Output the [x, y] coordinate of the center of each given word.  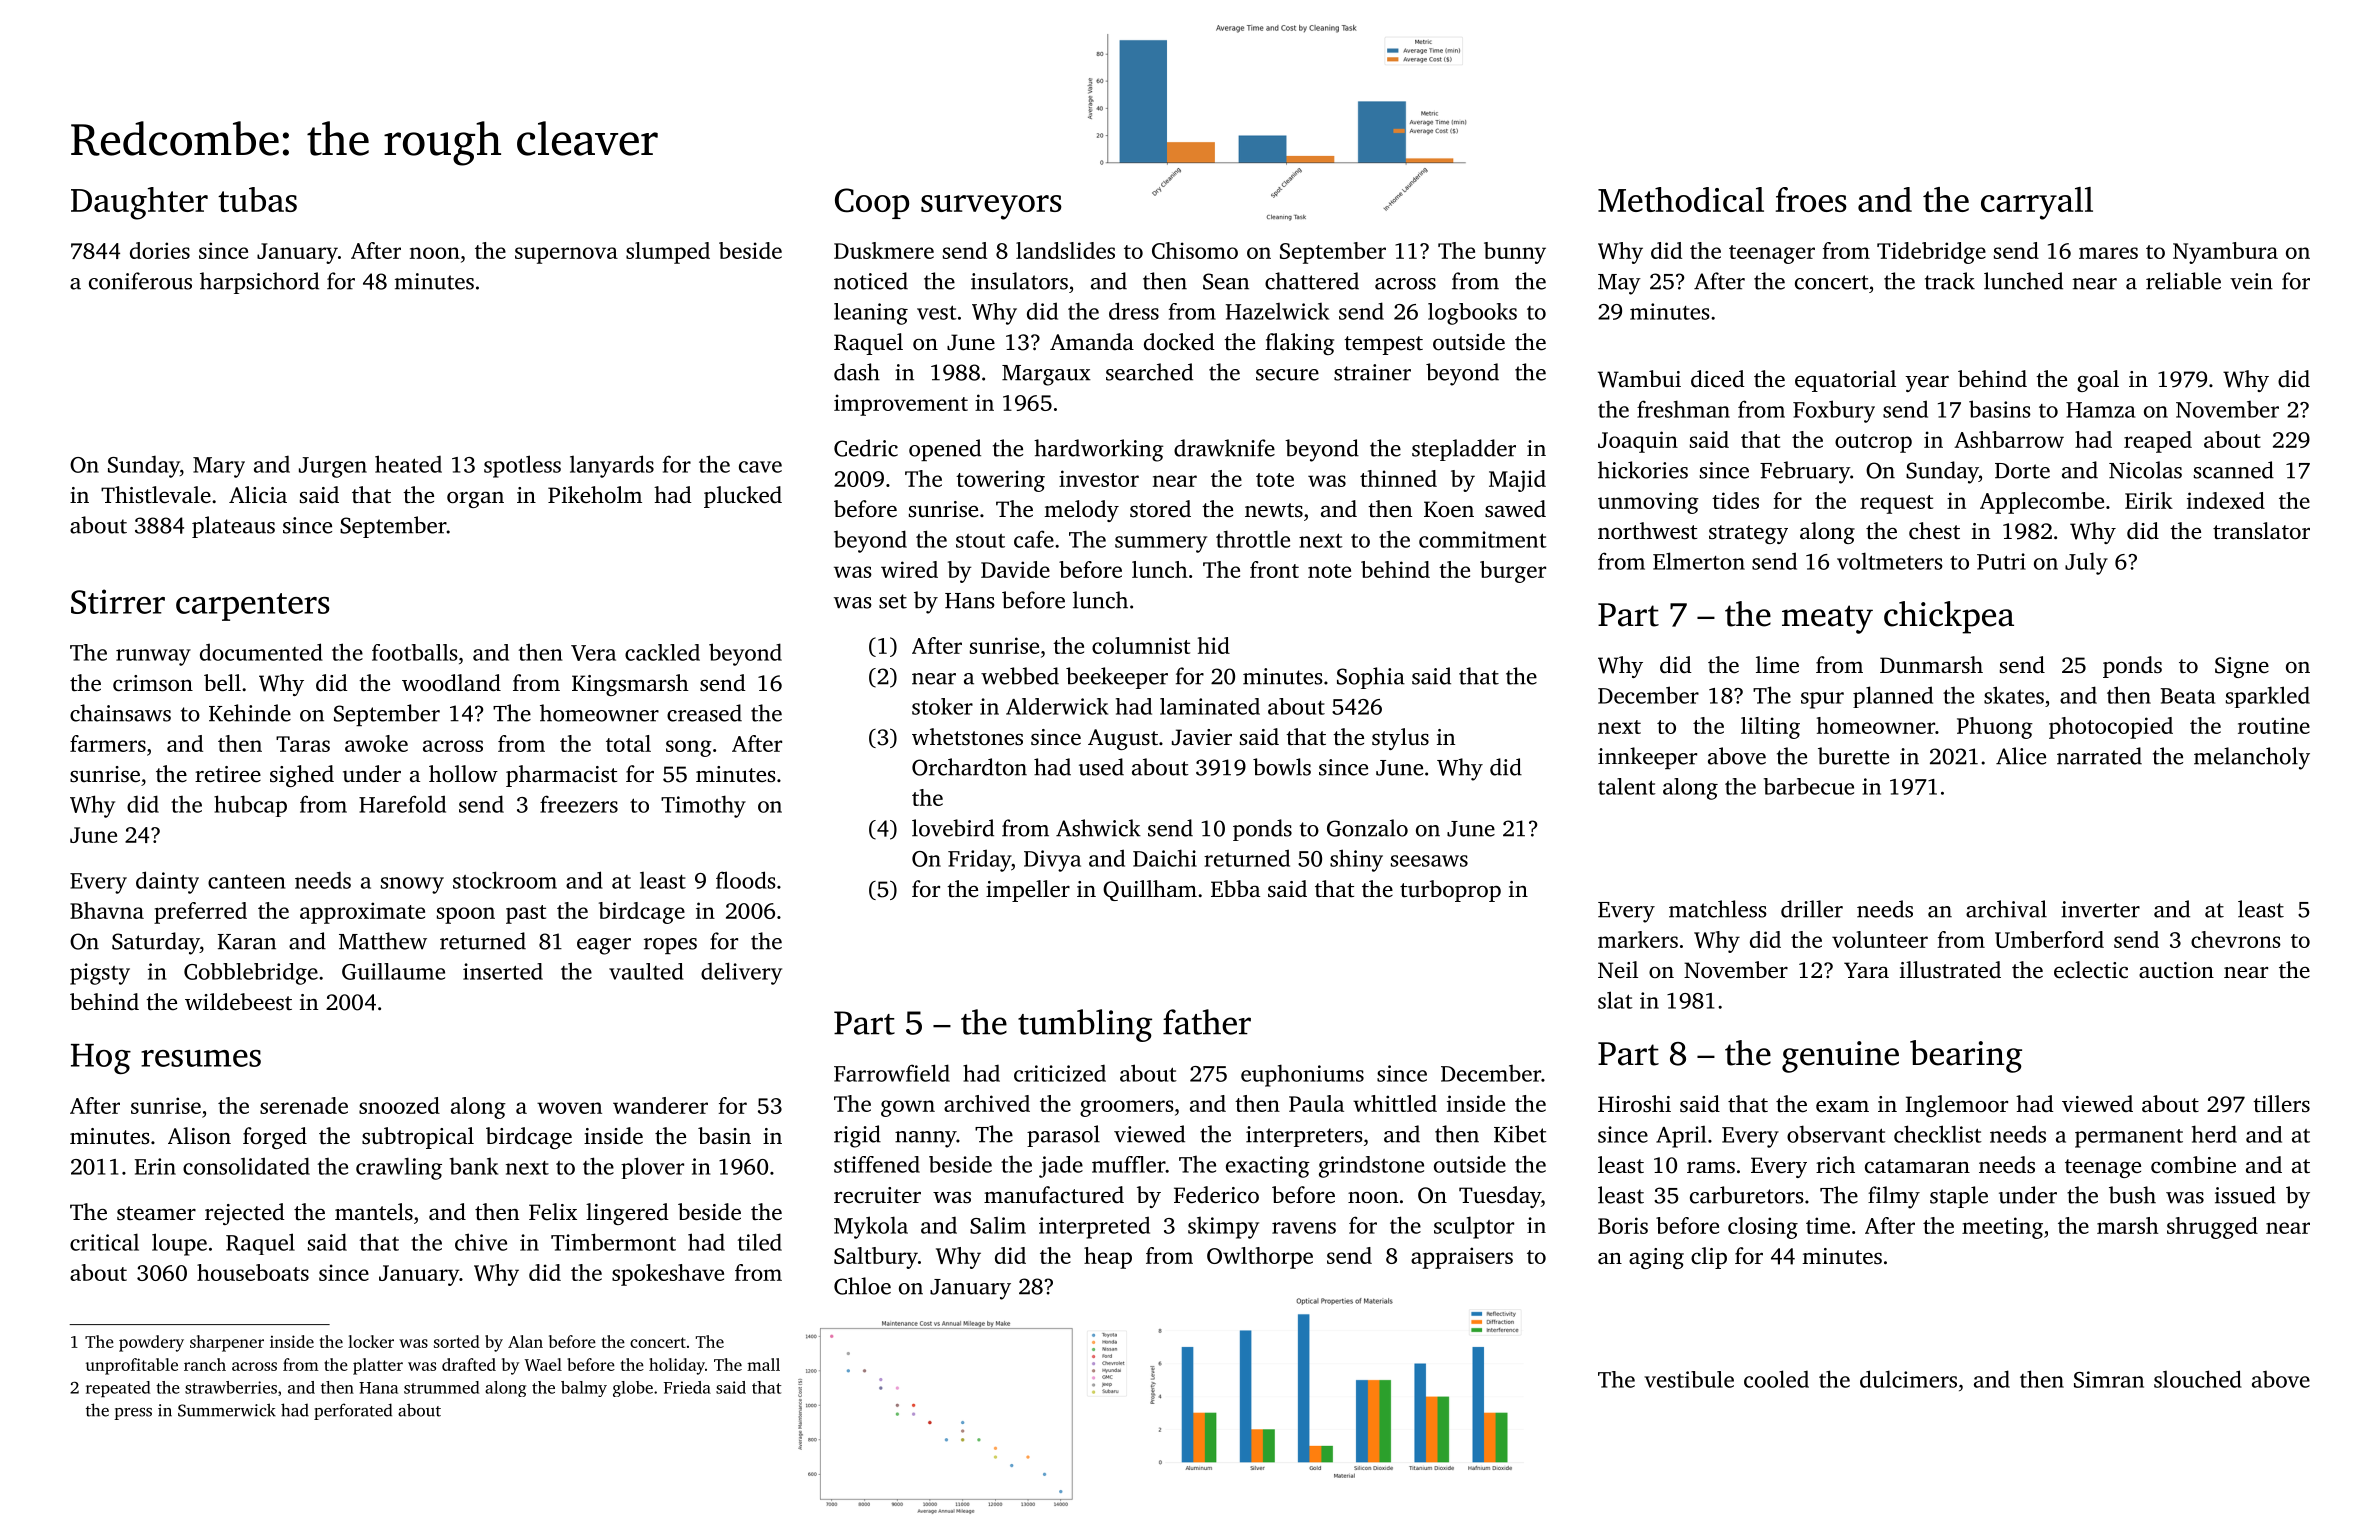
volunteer [1880, 939]
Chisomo [1195, 250]
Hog [101, 1059]
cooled [1776, 1379]
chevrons [2236, 939]
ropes [670, 946]
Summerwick [227, 1410]
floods [746, 880]
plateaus [233, 527]
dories [160, 250]
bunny [1515, 253]
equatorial [1845, 381]
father [1207, 1022]
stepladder [1464, 450]
